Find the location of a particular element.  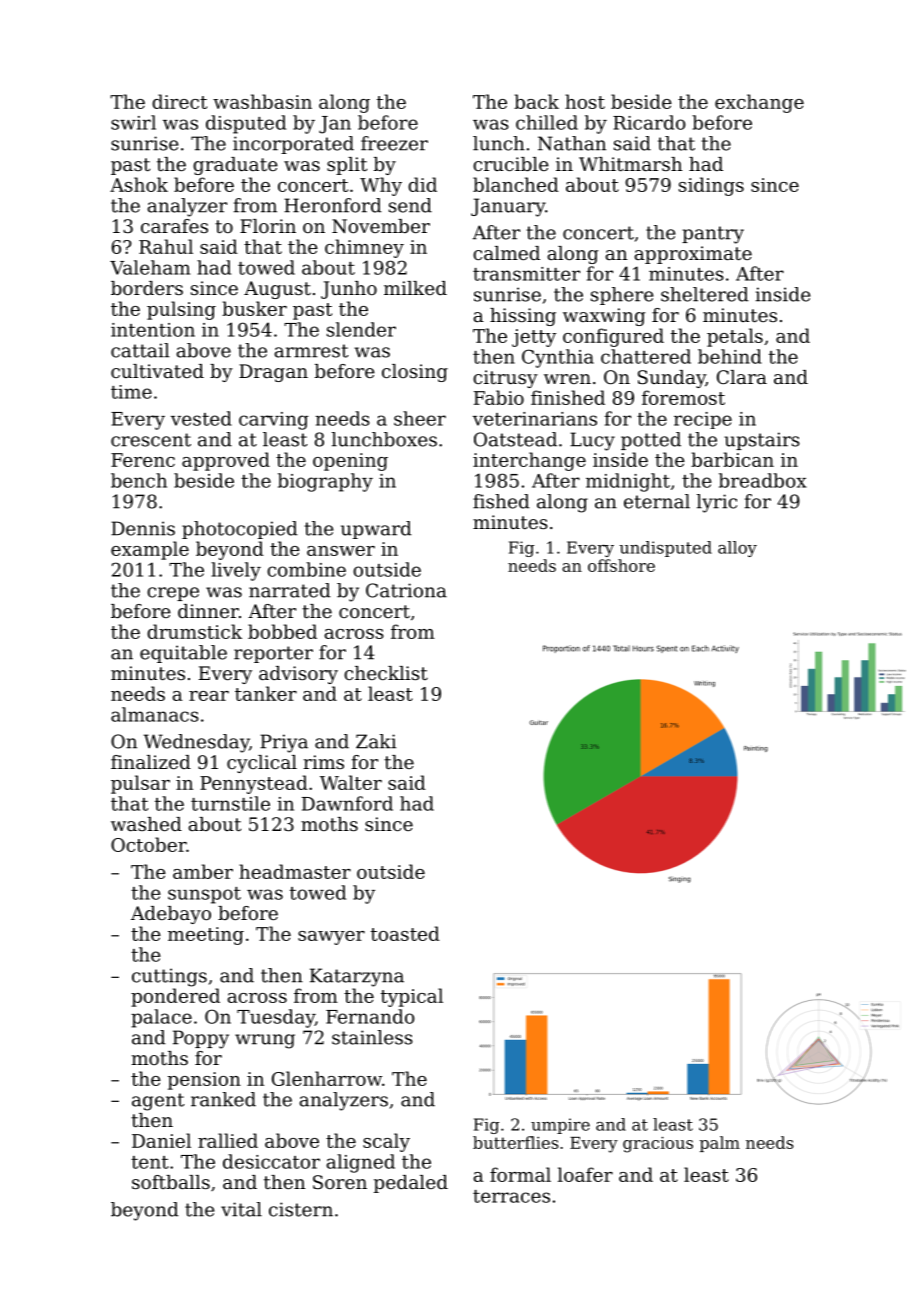

umpire is located at coordinates (560, 1126).
